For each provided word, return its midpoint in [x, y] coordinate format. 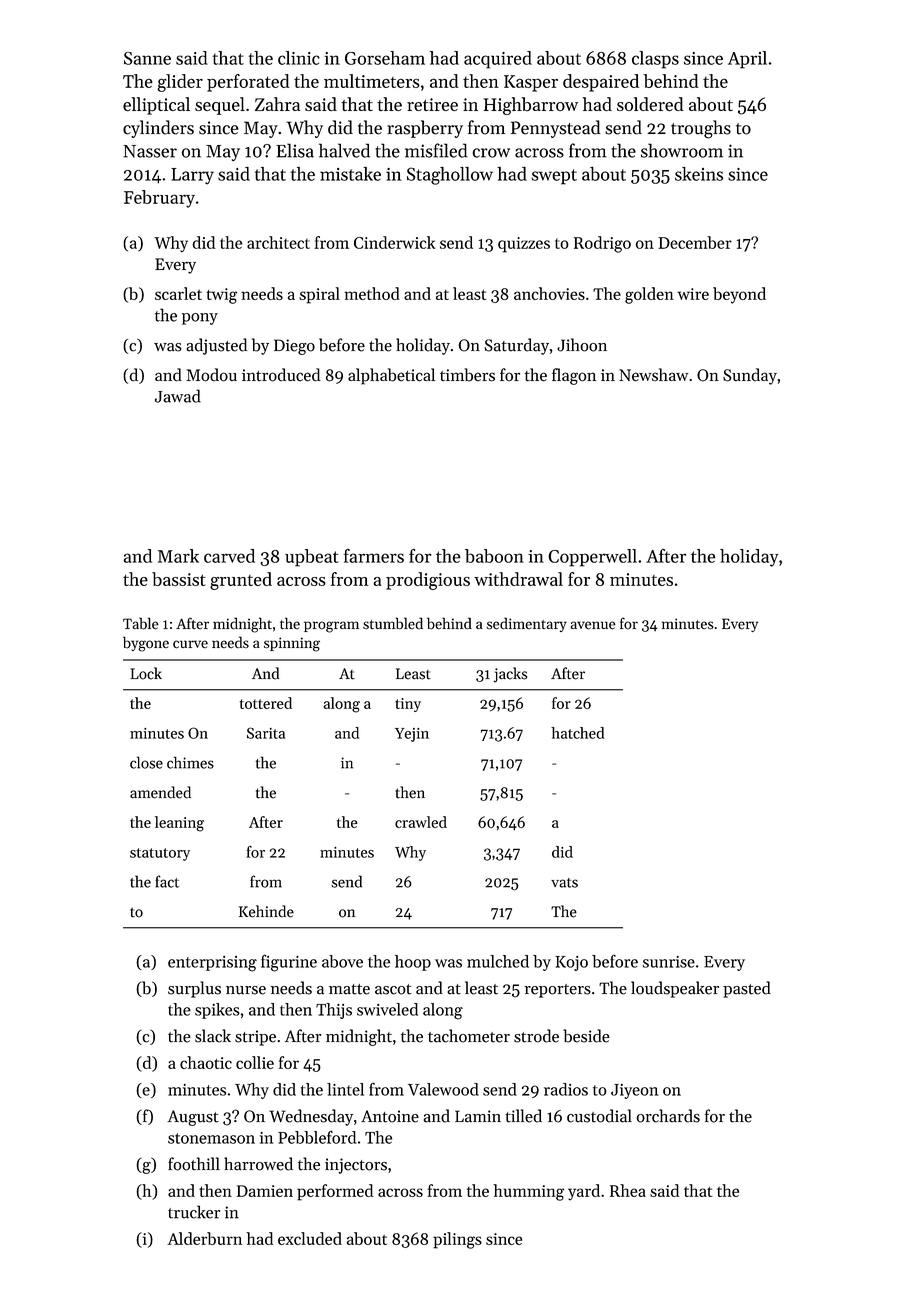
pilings [457, 1240]
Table [141, 623]
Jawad [178, 396]
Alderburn [204, 1238]
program [331, 627]
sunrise [669, 962]
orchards [668, 1116]
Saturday [516, 346]
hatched [577, 733]
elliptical [156, 106]
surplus [194, 989]
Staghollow [450, 176]
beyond [739, 295]
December [695, 242]
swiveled [387, 1009]
